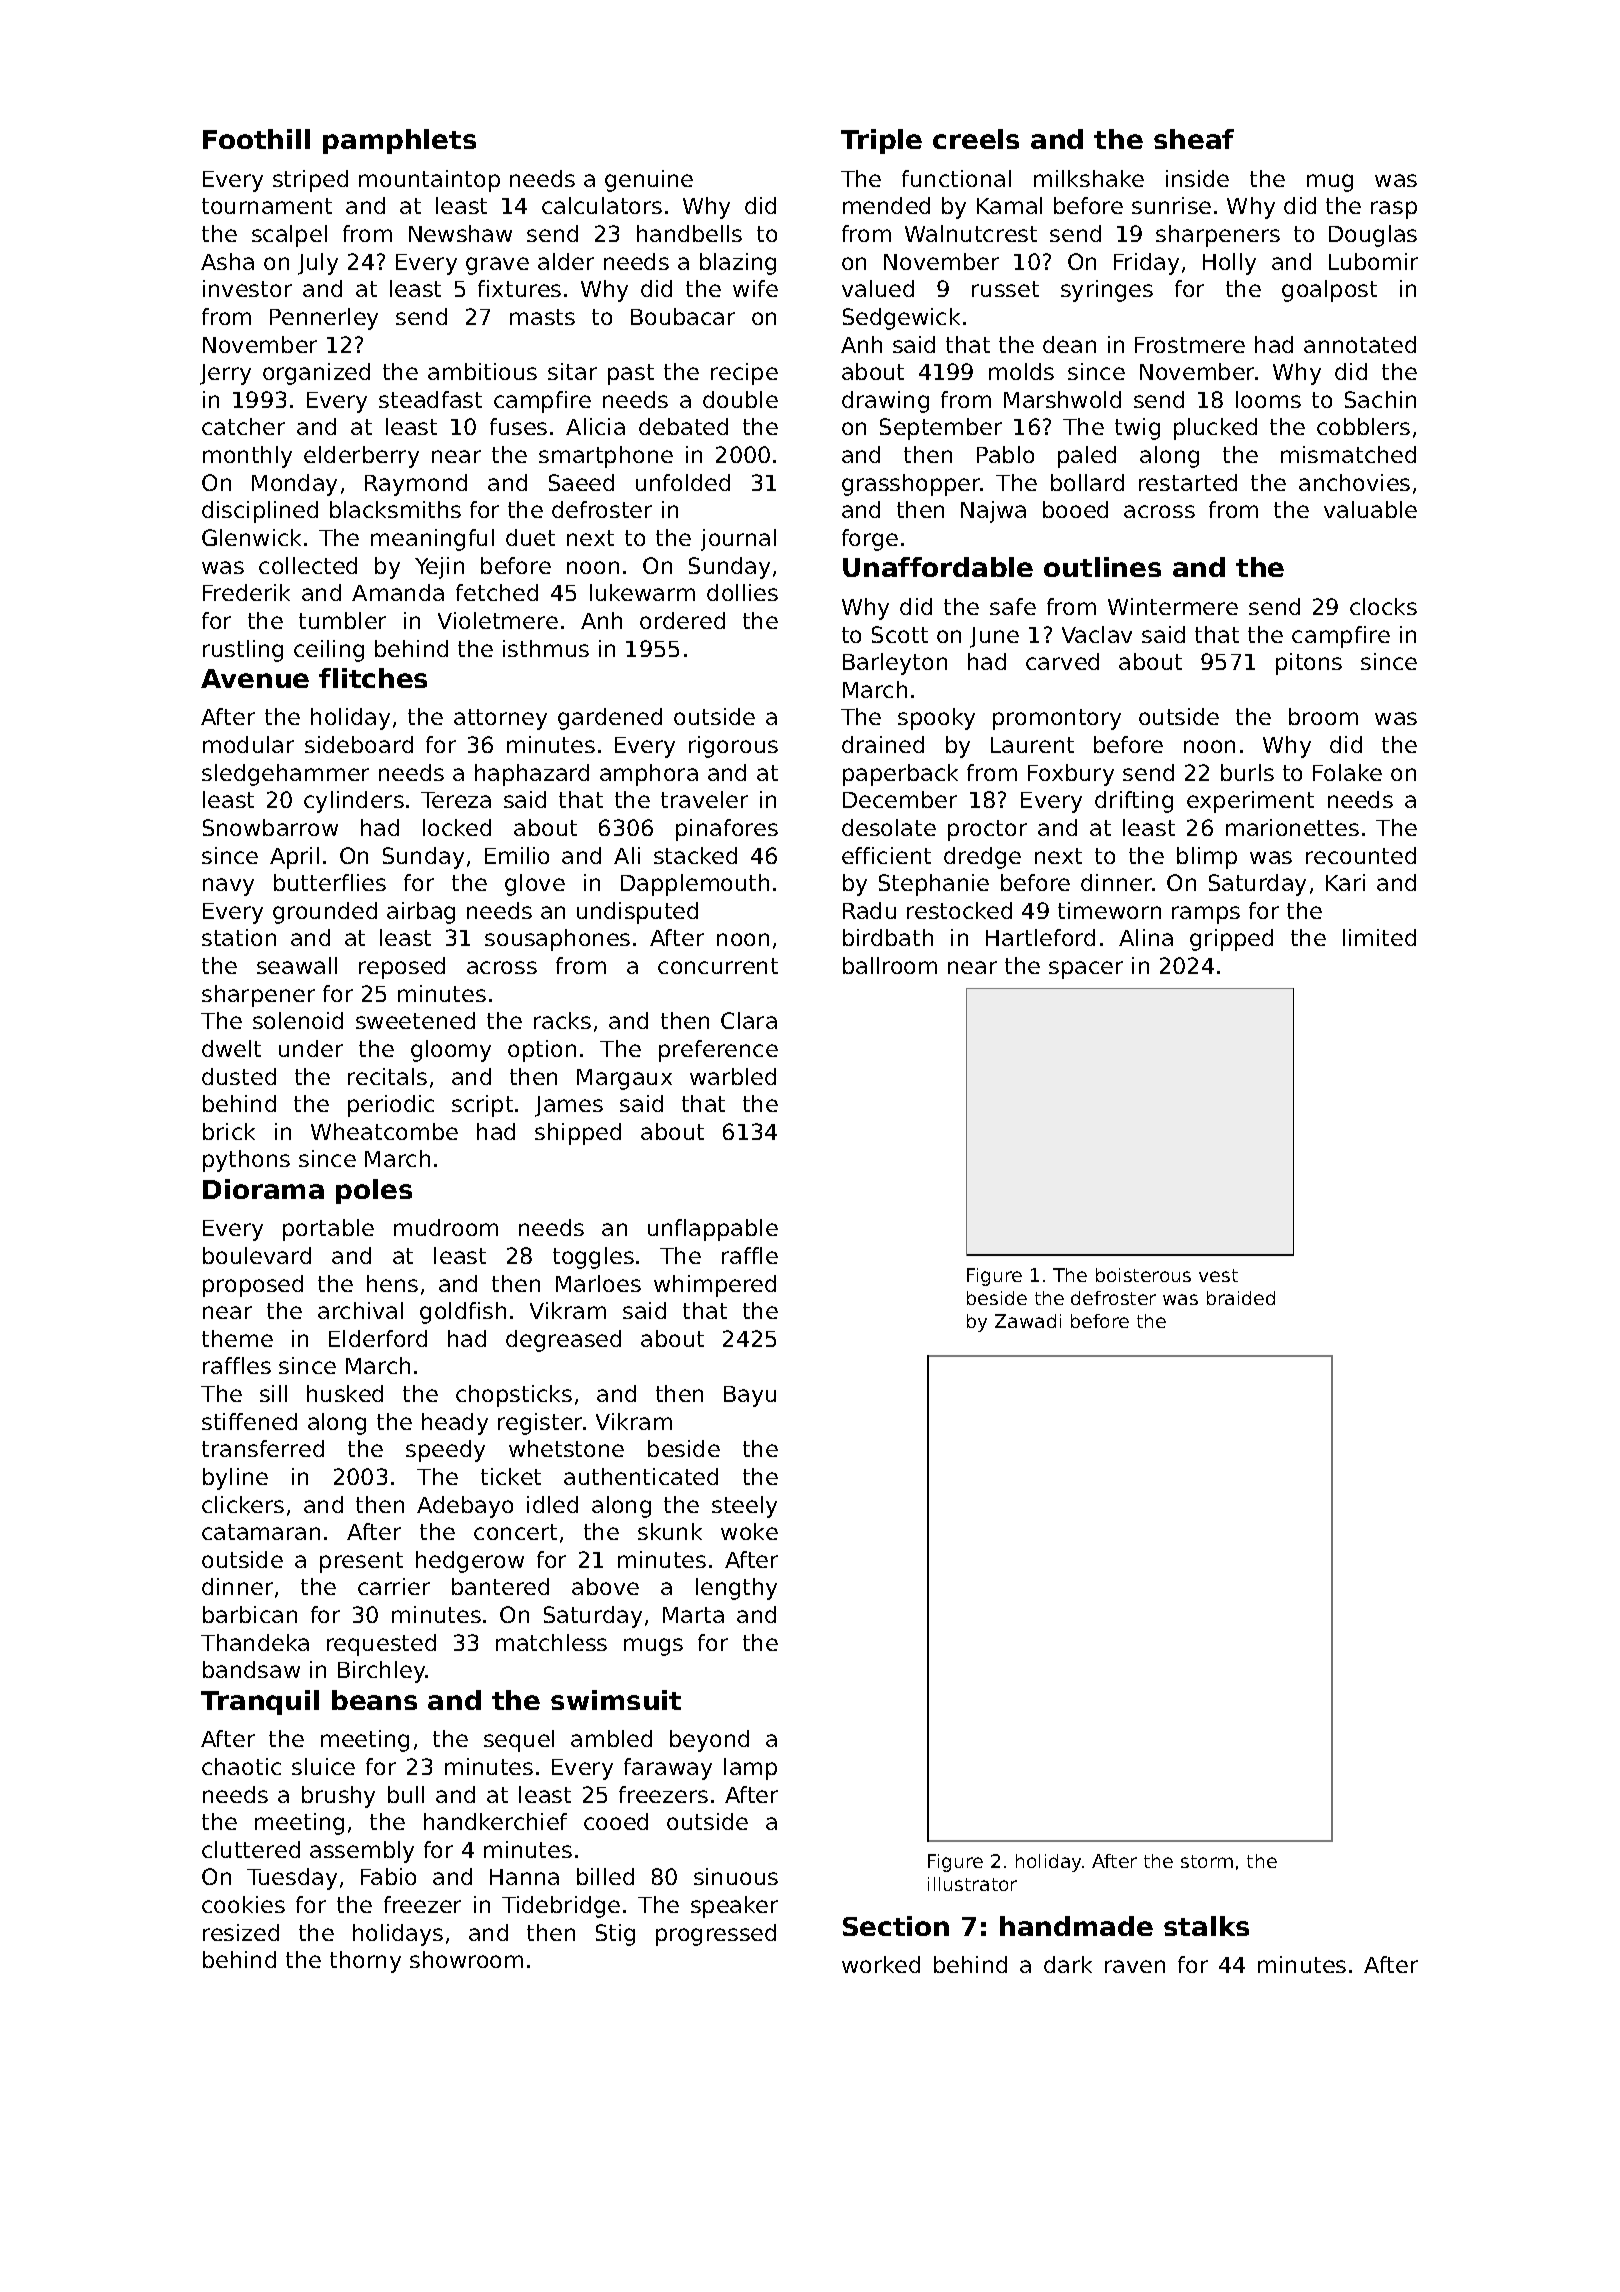 Image resolution: width=1620 pixels, height=2292 pixels. I want to click on genuine, so click(649, 181).
